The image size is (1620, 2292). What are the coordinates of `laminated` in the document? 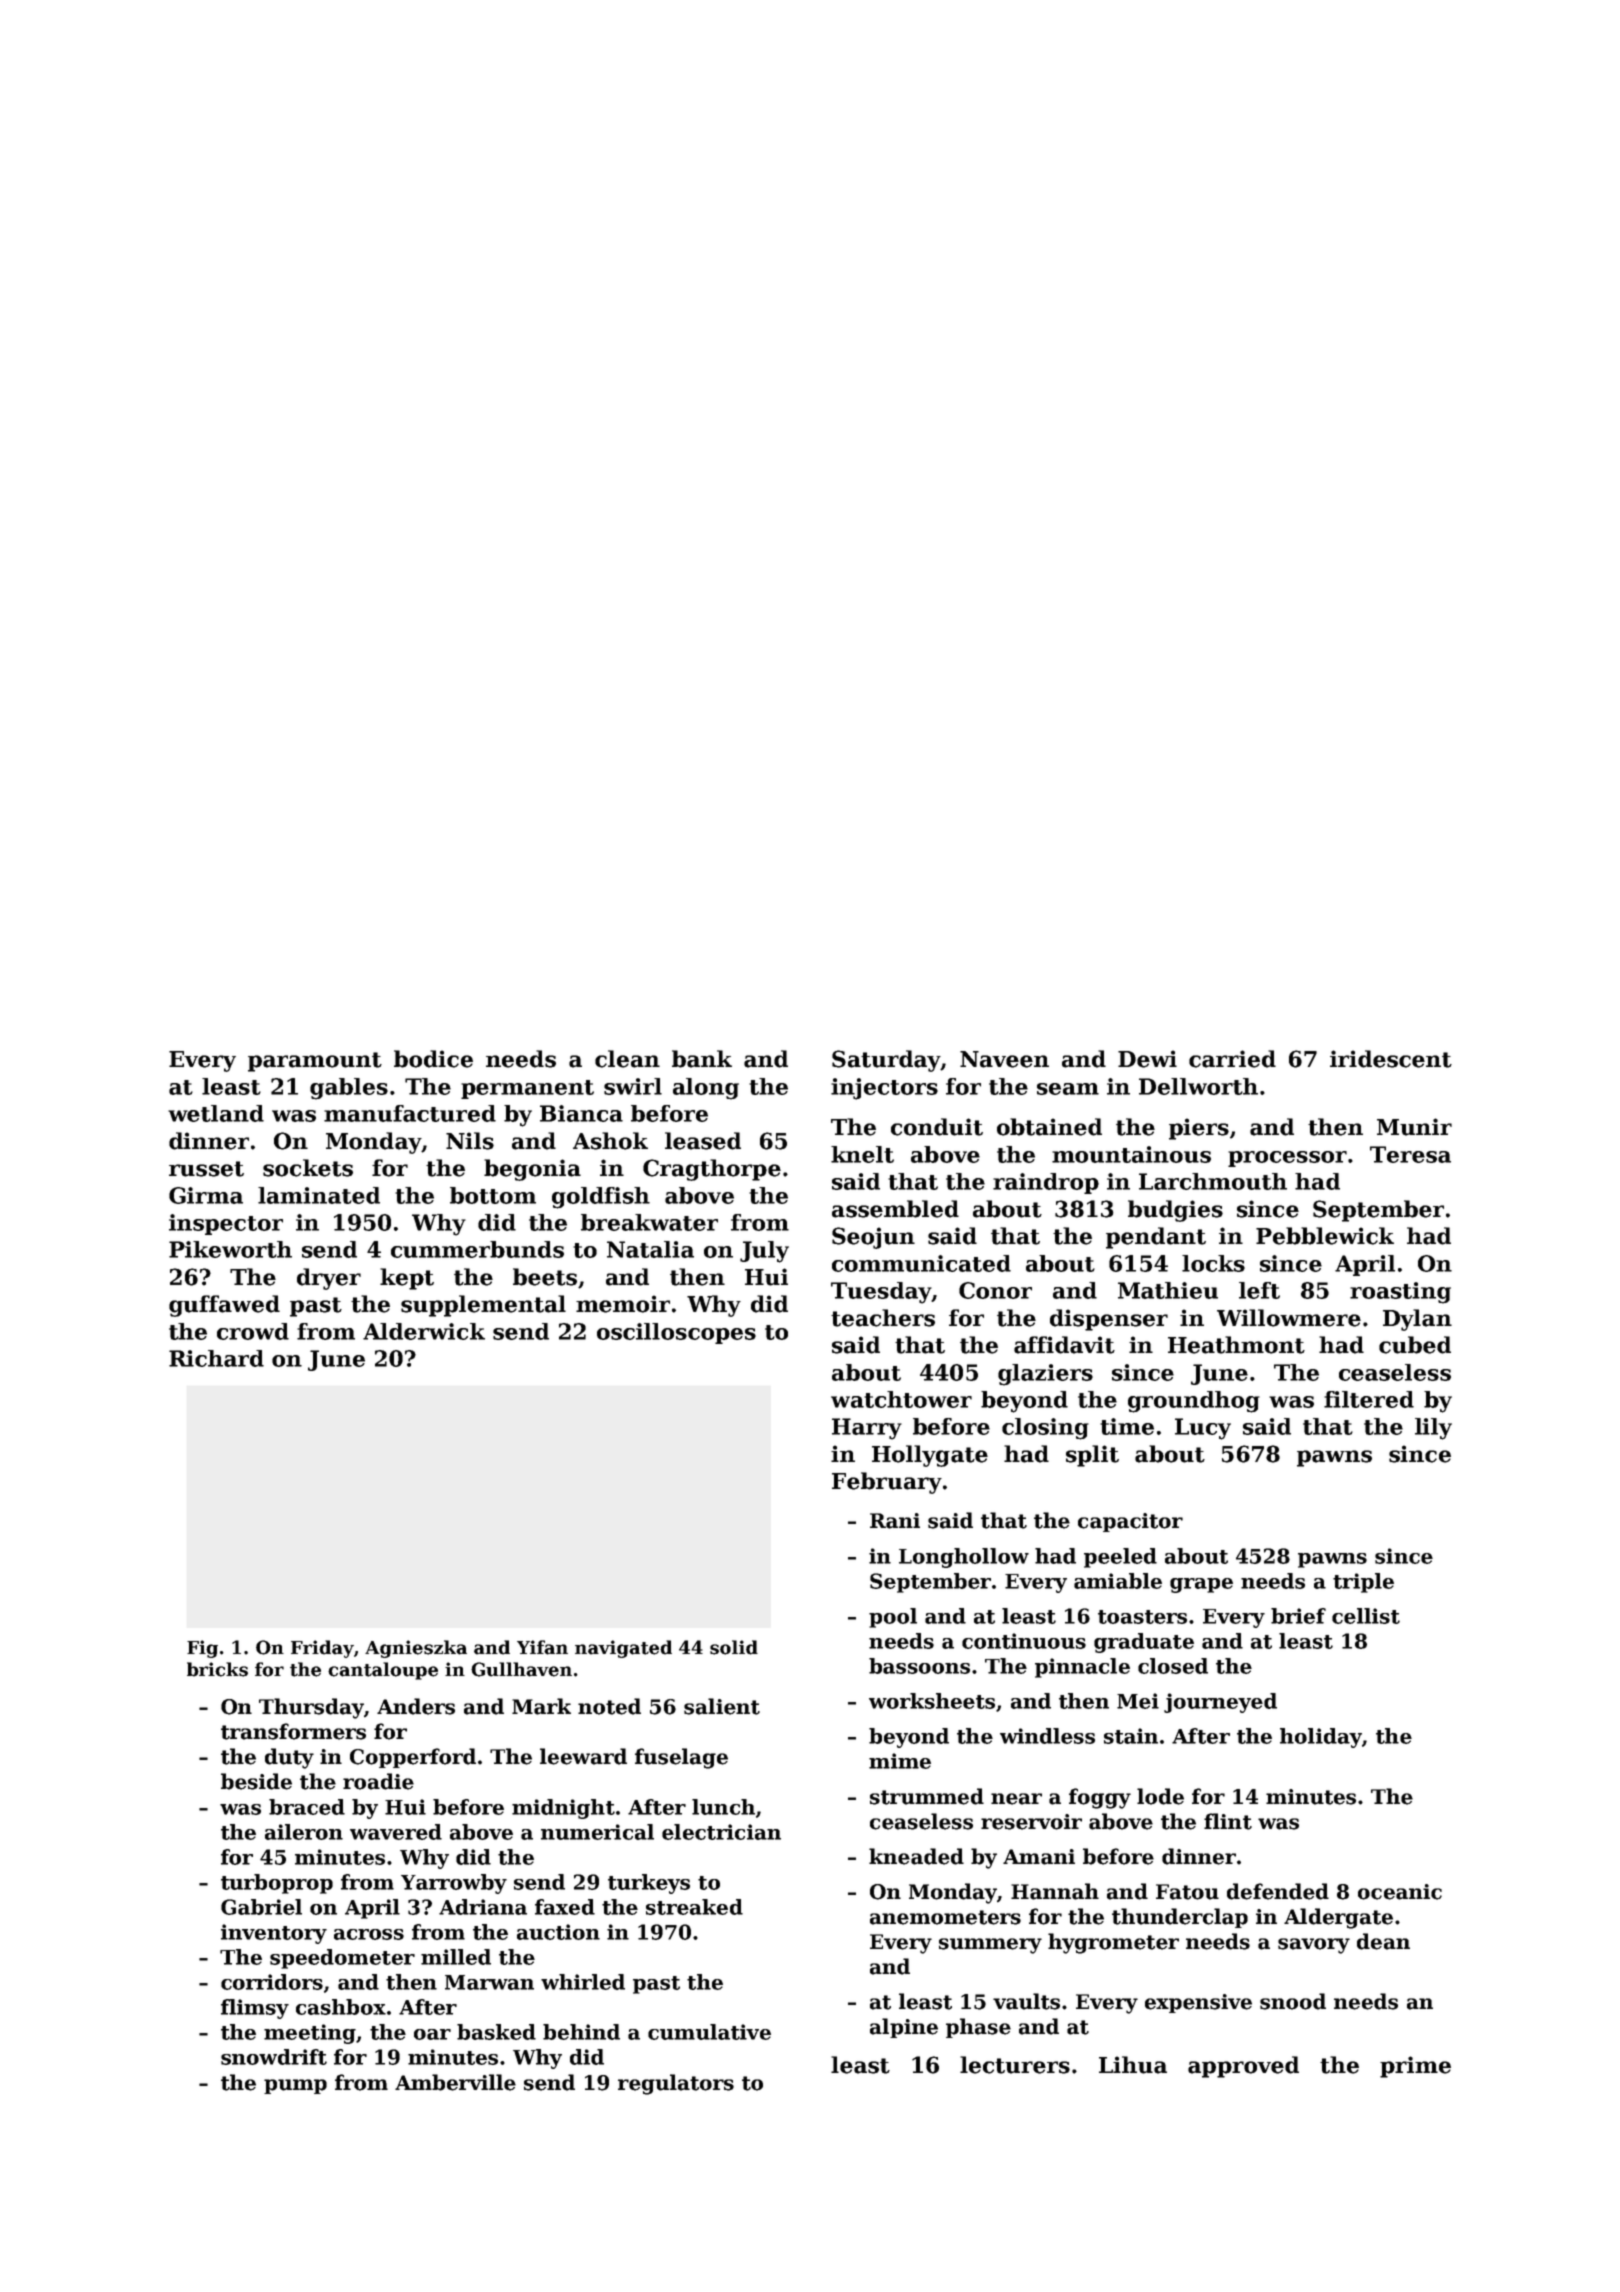 It's located at (319, 1195).
